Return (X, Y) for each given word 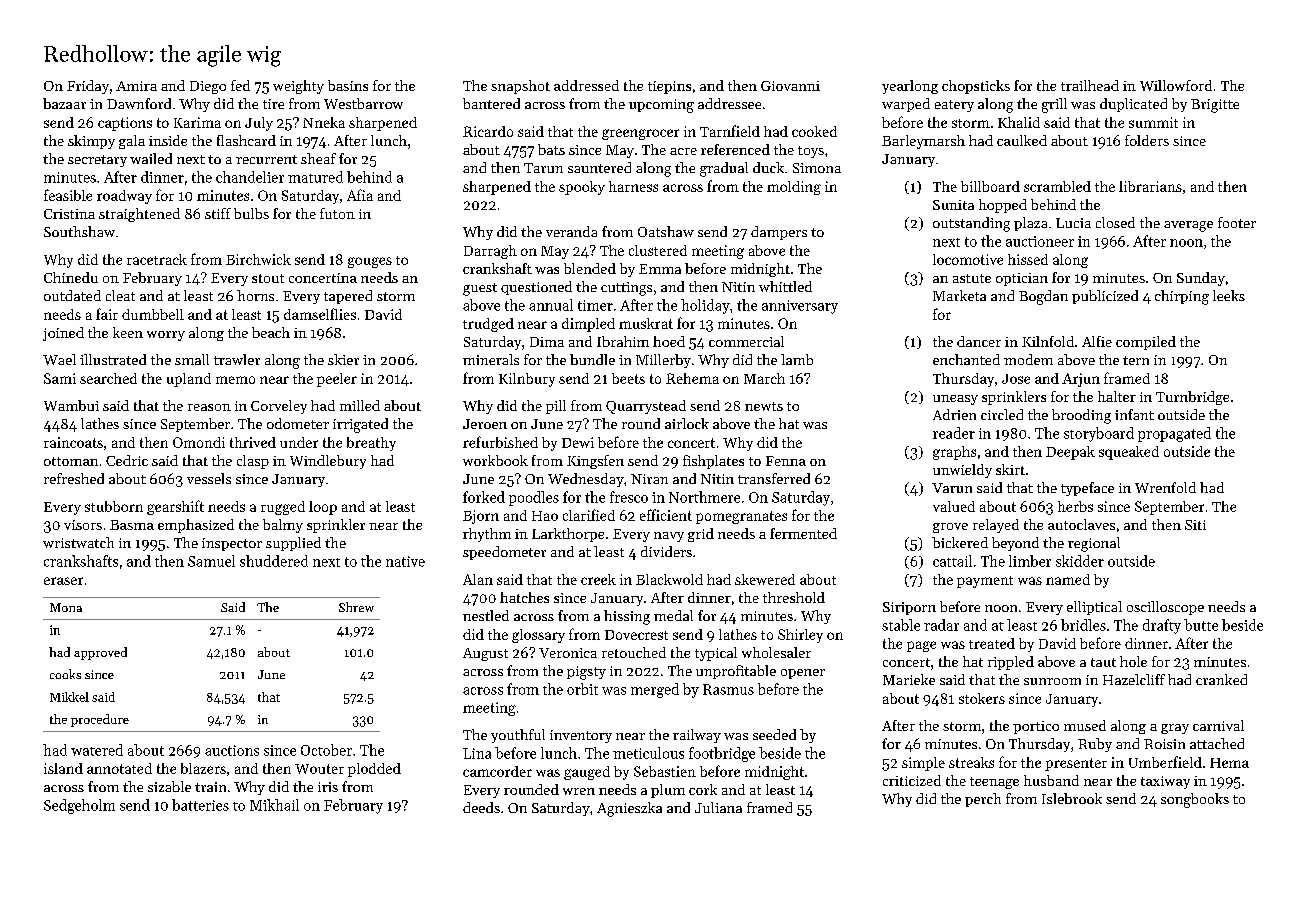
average (1188, 226)
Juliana (718, 807)
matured (315, 177)
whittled (785, 286)
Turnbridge (1192, 398)
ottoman (71, 461)
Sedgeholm (79, 806)
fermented (803, 533)
